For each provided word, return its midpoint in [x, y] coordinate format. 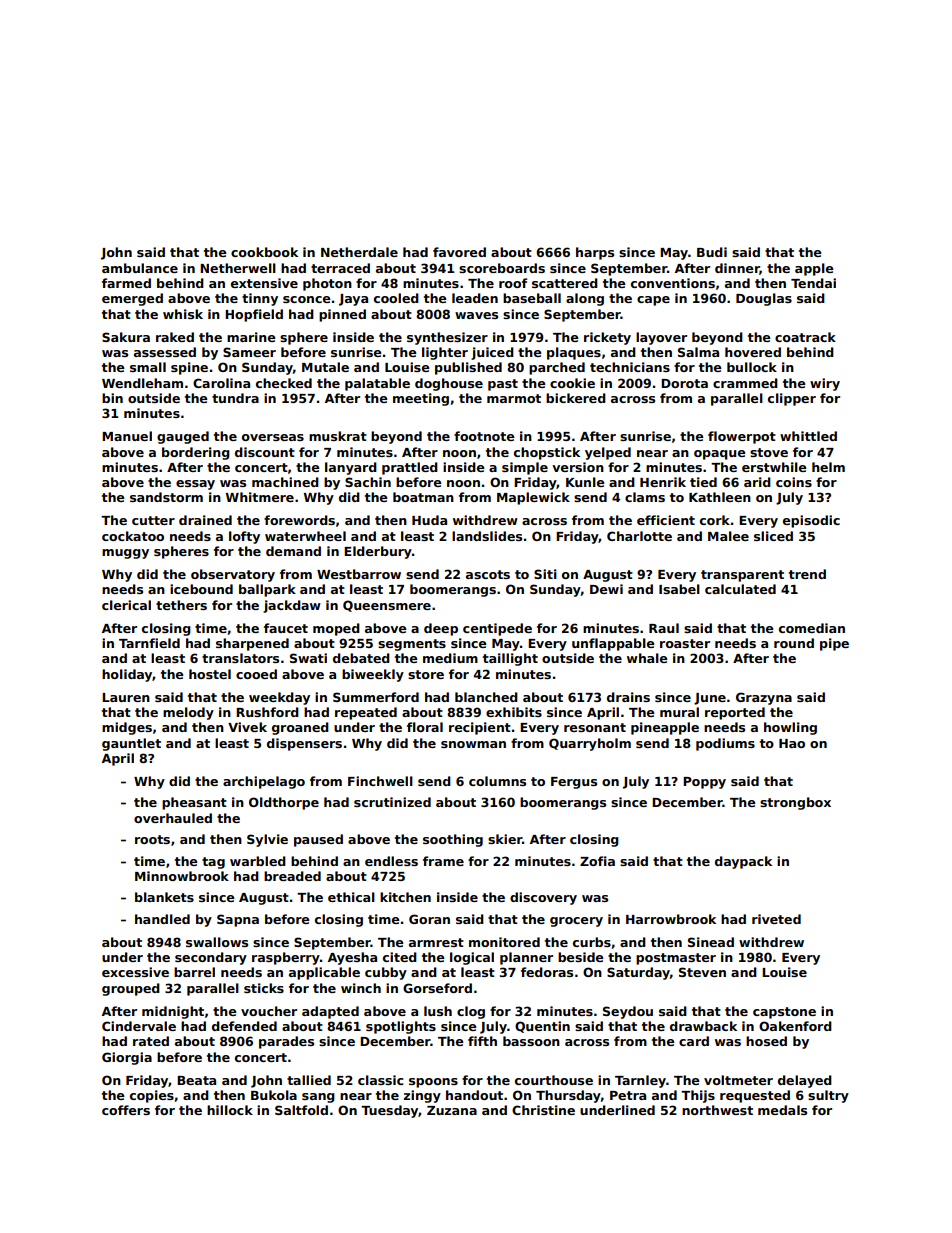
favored [459, 252]
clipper [792, 399]
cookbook [264, 252]
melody [188, 713]
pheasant [194, 803]
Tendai [813, 283]
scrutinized [392, 802]
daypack [743, 862]
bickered [576, 398]
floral [425, 727]
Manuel [127, 436]
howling [790, 728]
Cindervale [139, 1026]
